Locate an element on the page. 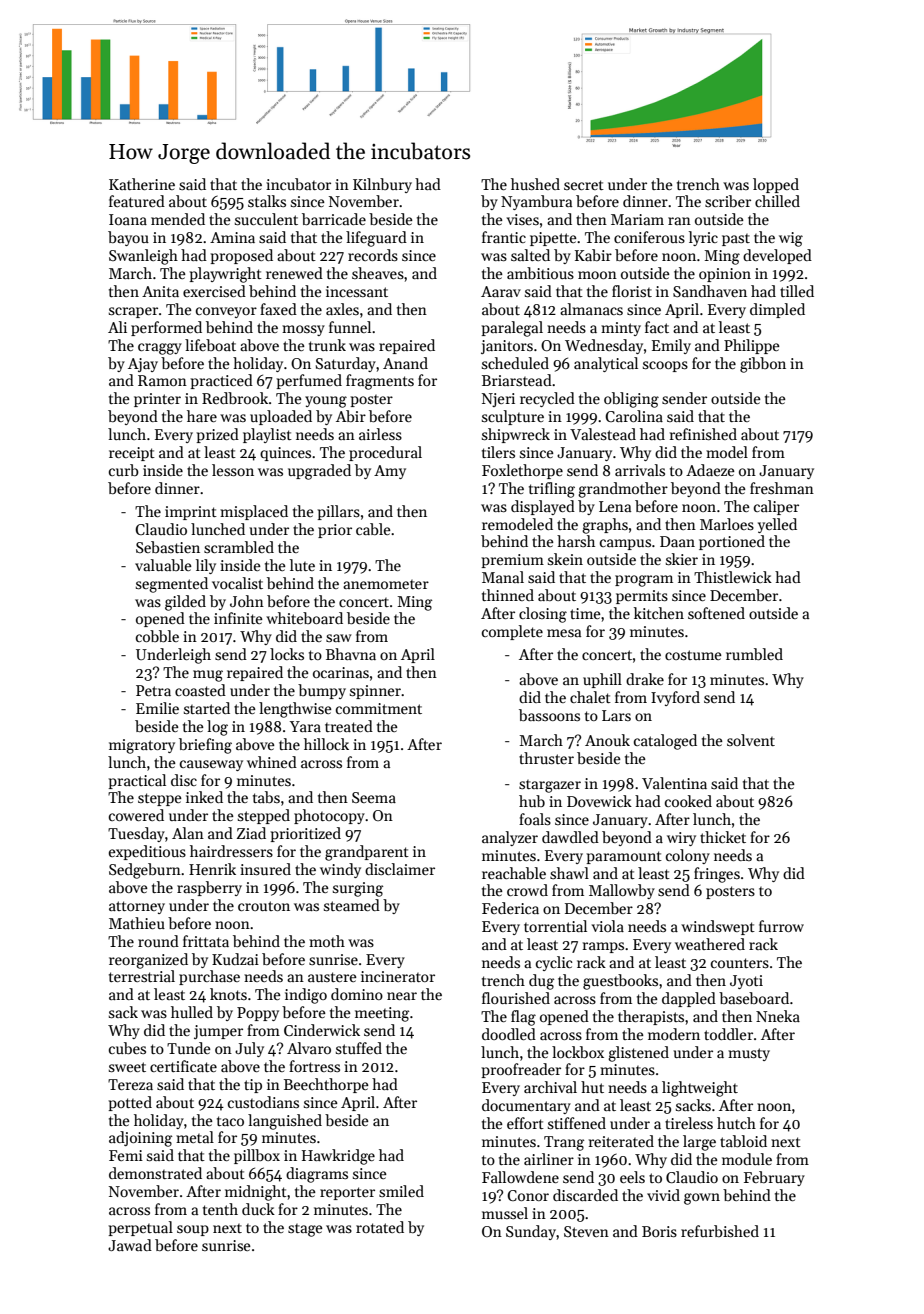  chilled is located at coordinates (777, 201).
